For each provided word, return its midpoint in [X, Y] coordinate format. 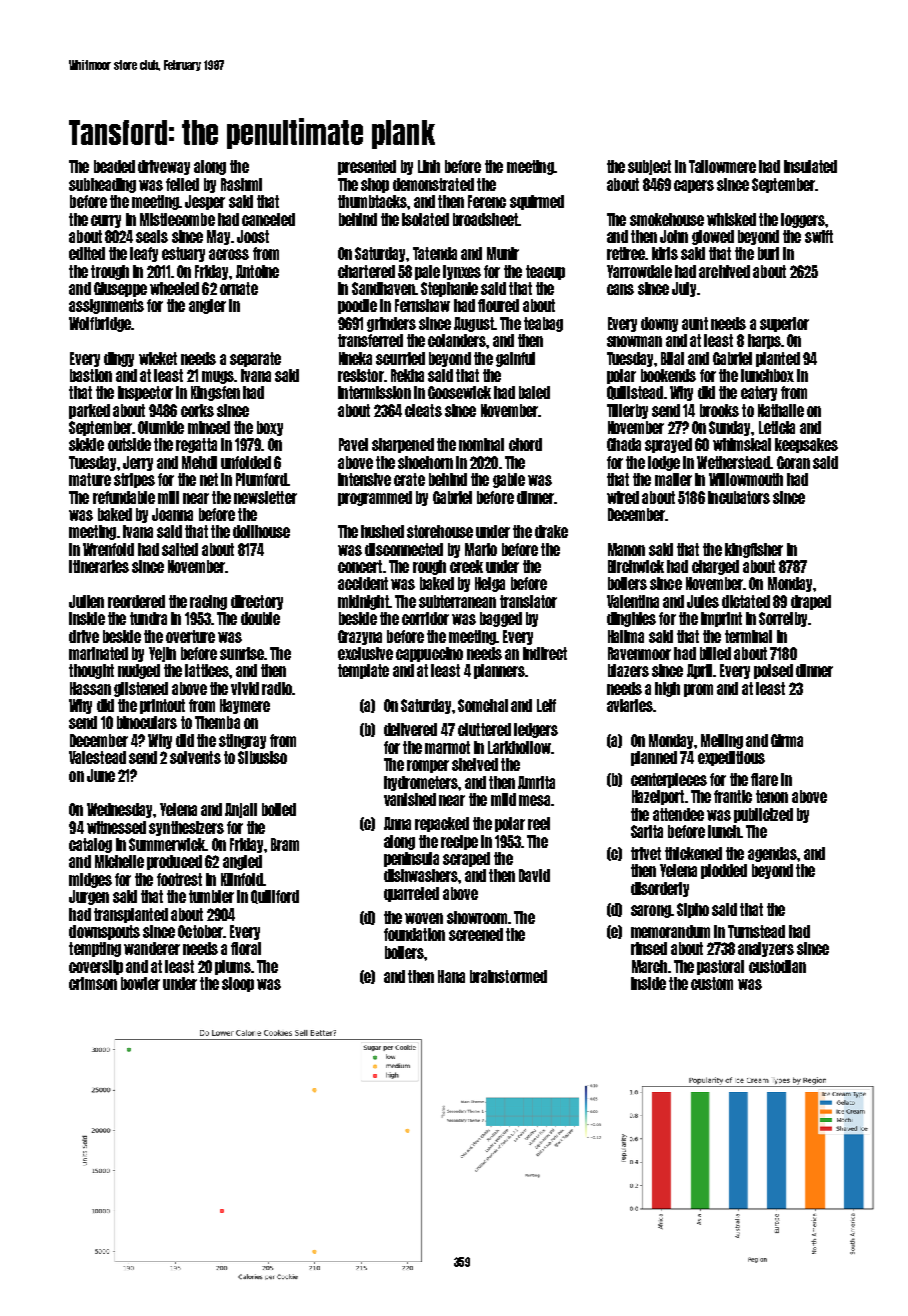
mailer [673, 479]
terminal [748, 636]
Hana [451, 976]
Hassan [90, 688]
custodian [777, 966]
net [209, 479]
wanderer [152, 948]
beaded [114, 166]
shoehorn [425, 462]
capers [694, 186]
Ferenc [487, 201]
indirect [545, 653]
